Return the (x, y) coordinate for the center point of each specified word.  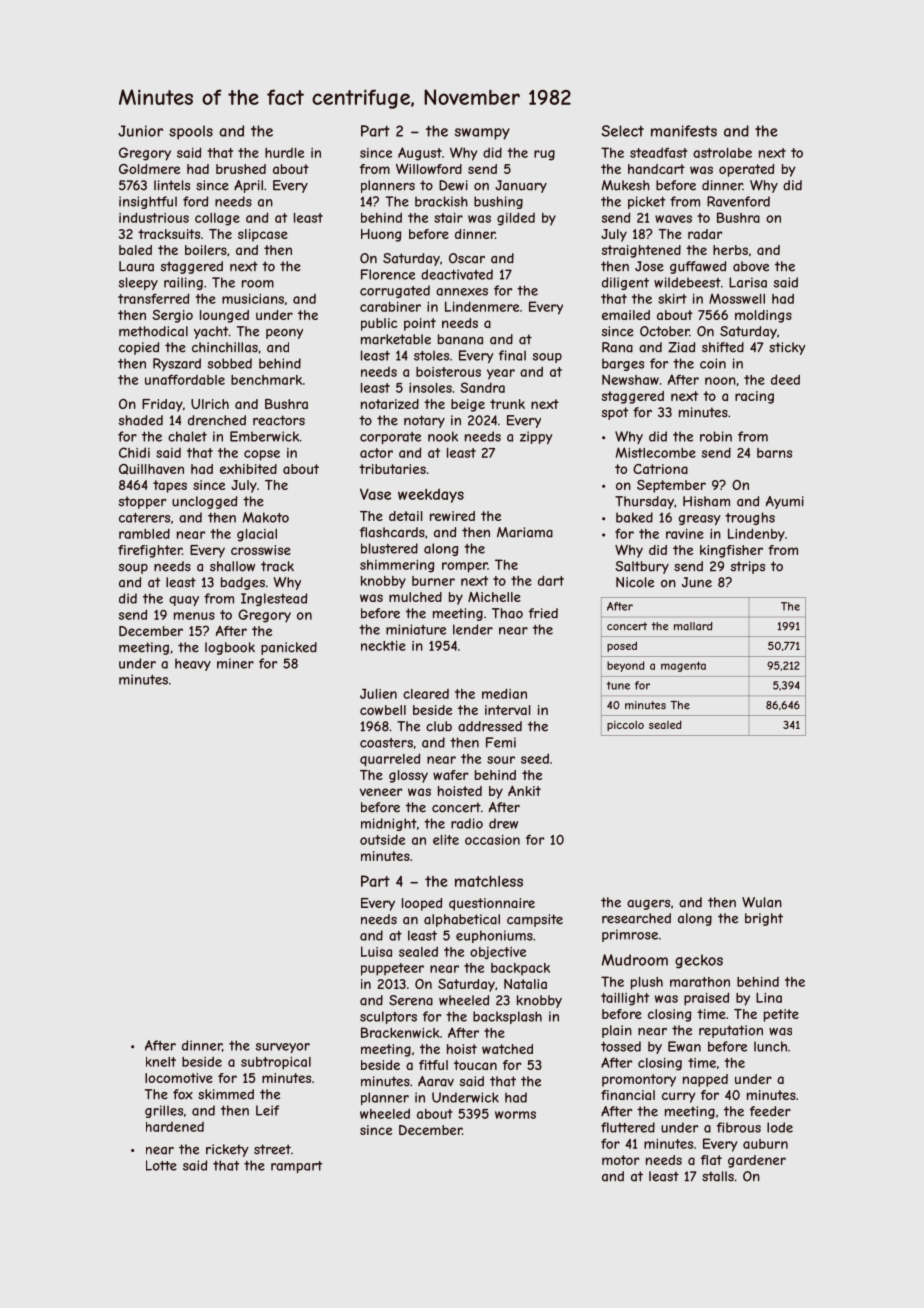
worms (515, 1115)
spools (191, 132)
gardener (757, 1161)
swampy (482, 134)
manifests (684, 131)
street (272, 1149)
